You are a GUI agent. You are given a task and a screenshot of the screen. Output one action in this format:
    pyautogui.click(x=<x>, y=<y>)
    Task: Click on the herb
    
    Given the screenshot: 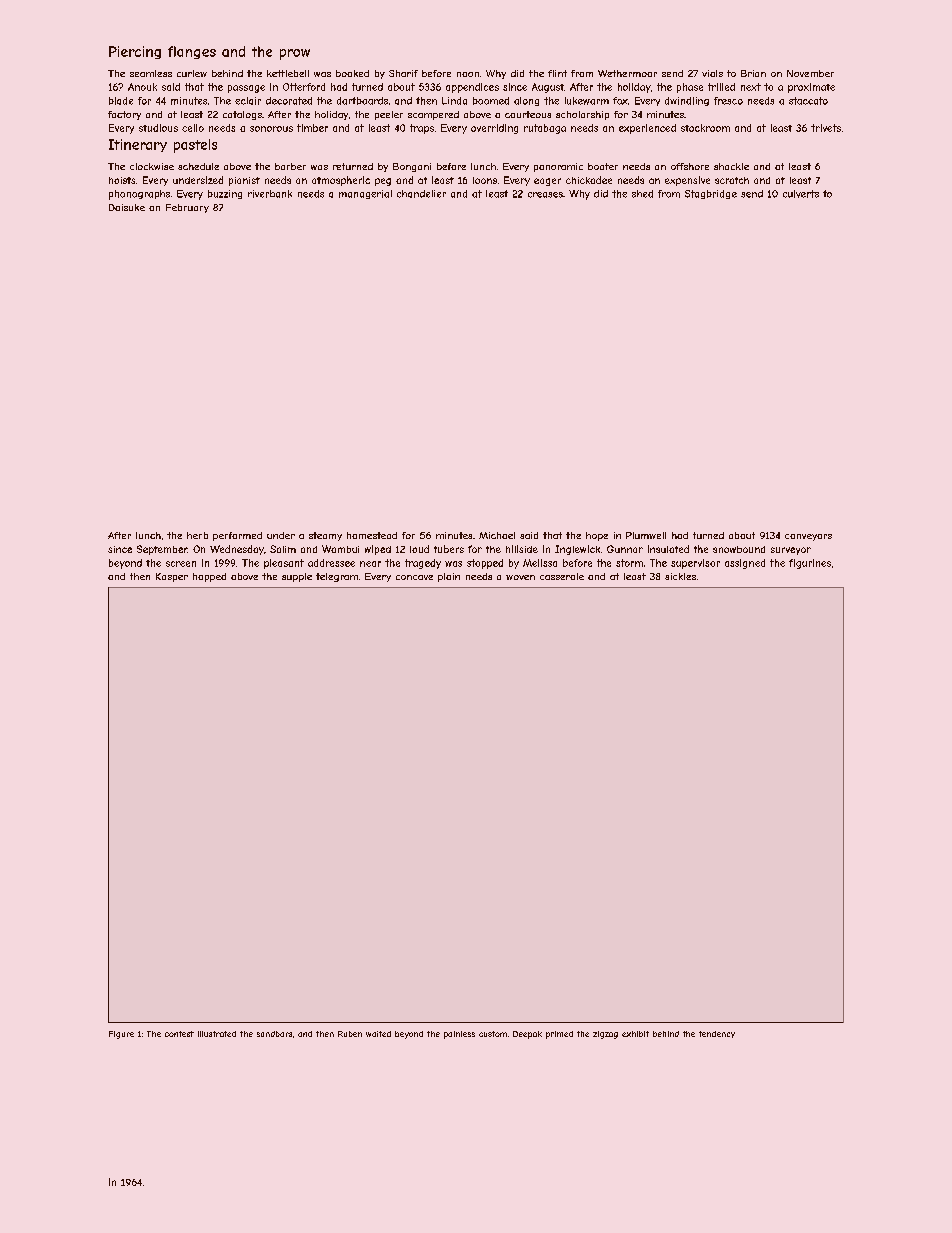 What is the action you would take?
    pyautogui.click(x=197, y=535)
